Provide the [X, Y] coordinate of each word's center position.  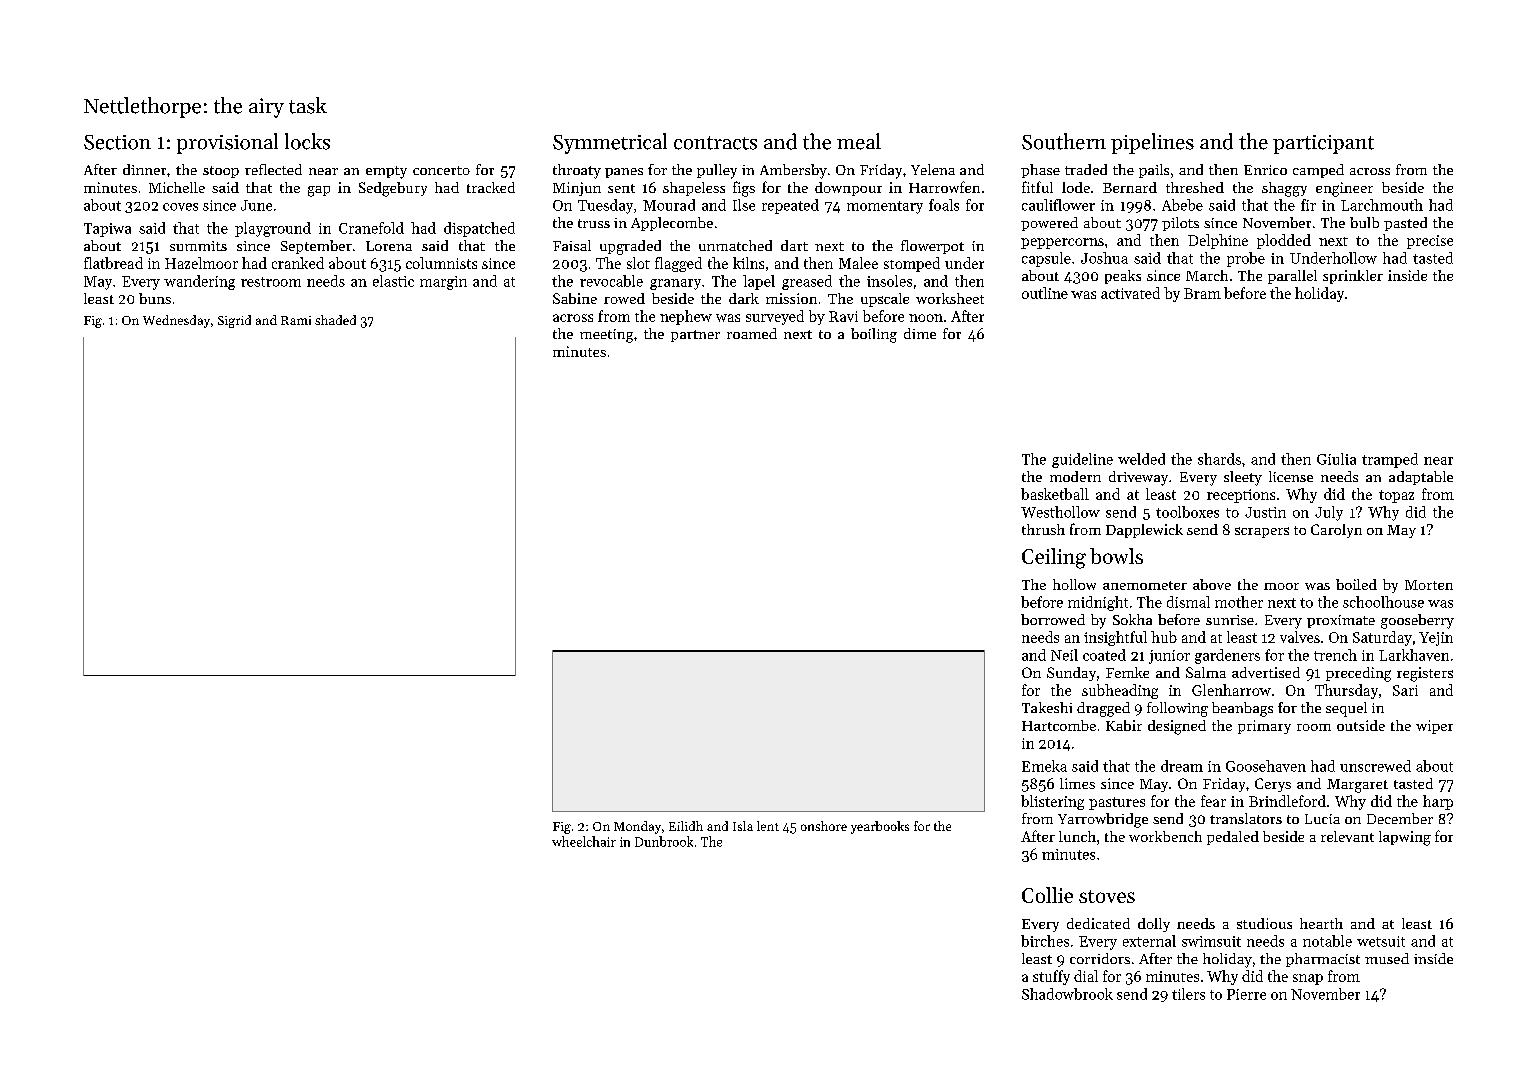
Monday [637, 827]
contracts [715, 143]
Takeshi [1047, 707]
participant [1323, 144]
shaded [335, 320]
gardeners [1227, 656]
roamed [752, 333]
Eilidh [686, 826]
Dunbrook [664, 841]
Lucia [1322, 819]
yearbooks [880, 827]
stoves [1107, 896]
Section [117, 142]
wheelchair [584, 841]
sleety [1243, 478]
